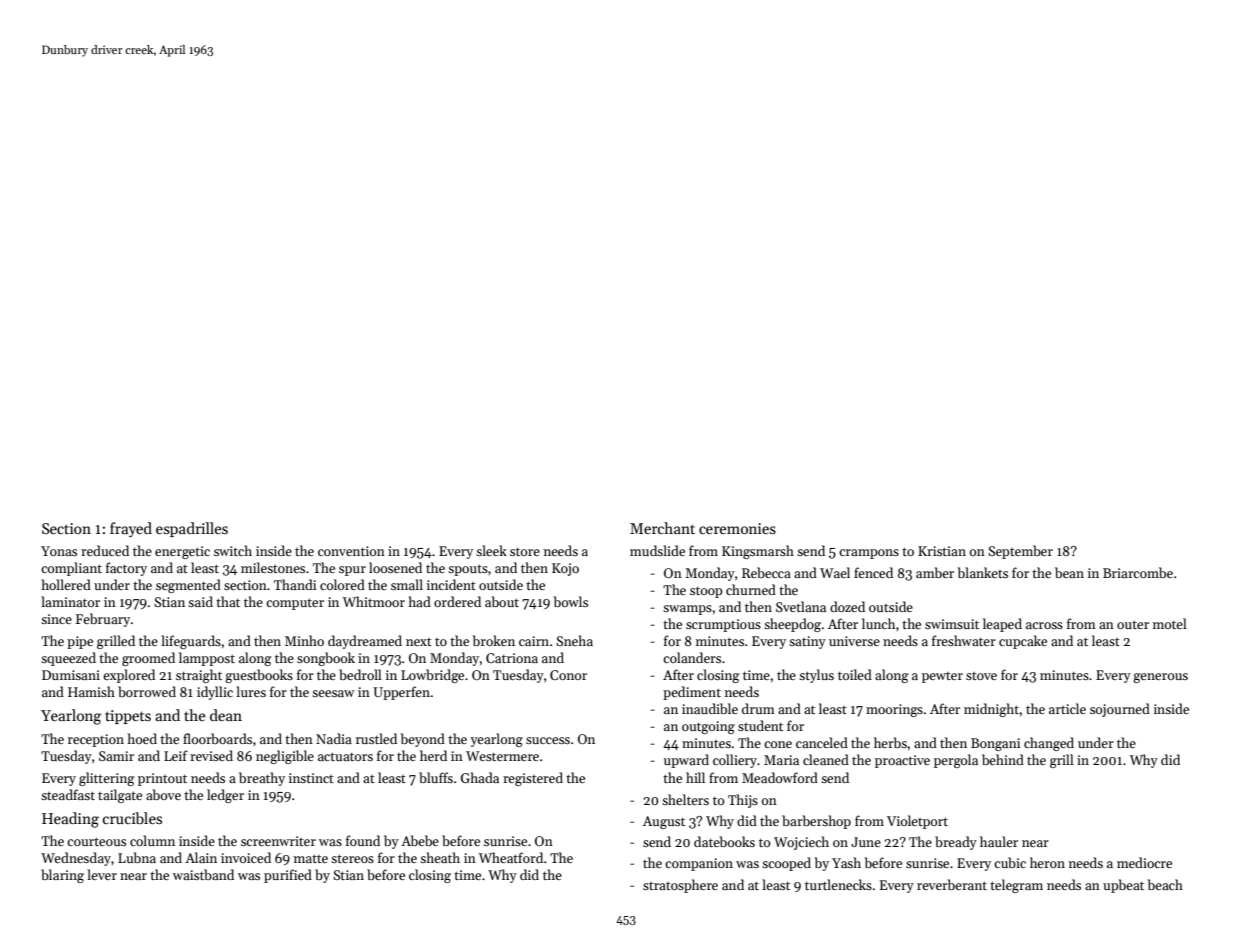 This document has height=952, width=1233. Describe the element at coordinates (1020, 552) in the document. I see `September` at that location.
